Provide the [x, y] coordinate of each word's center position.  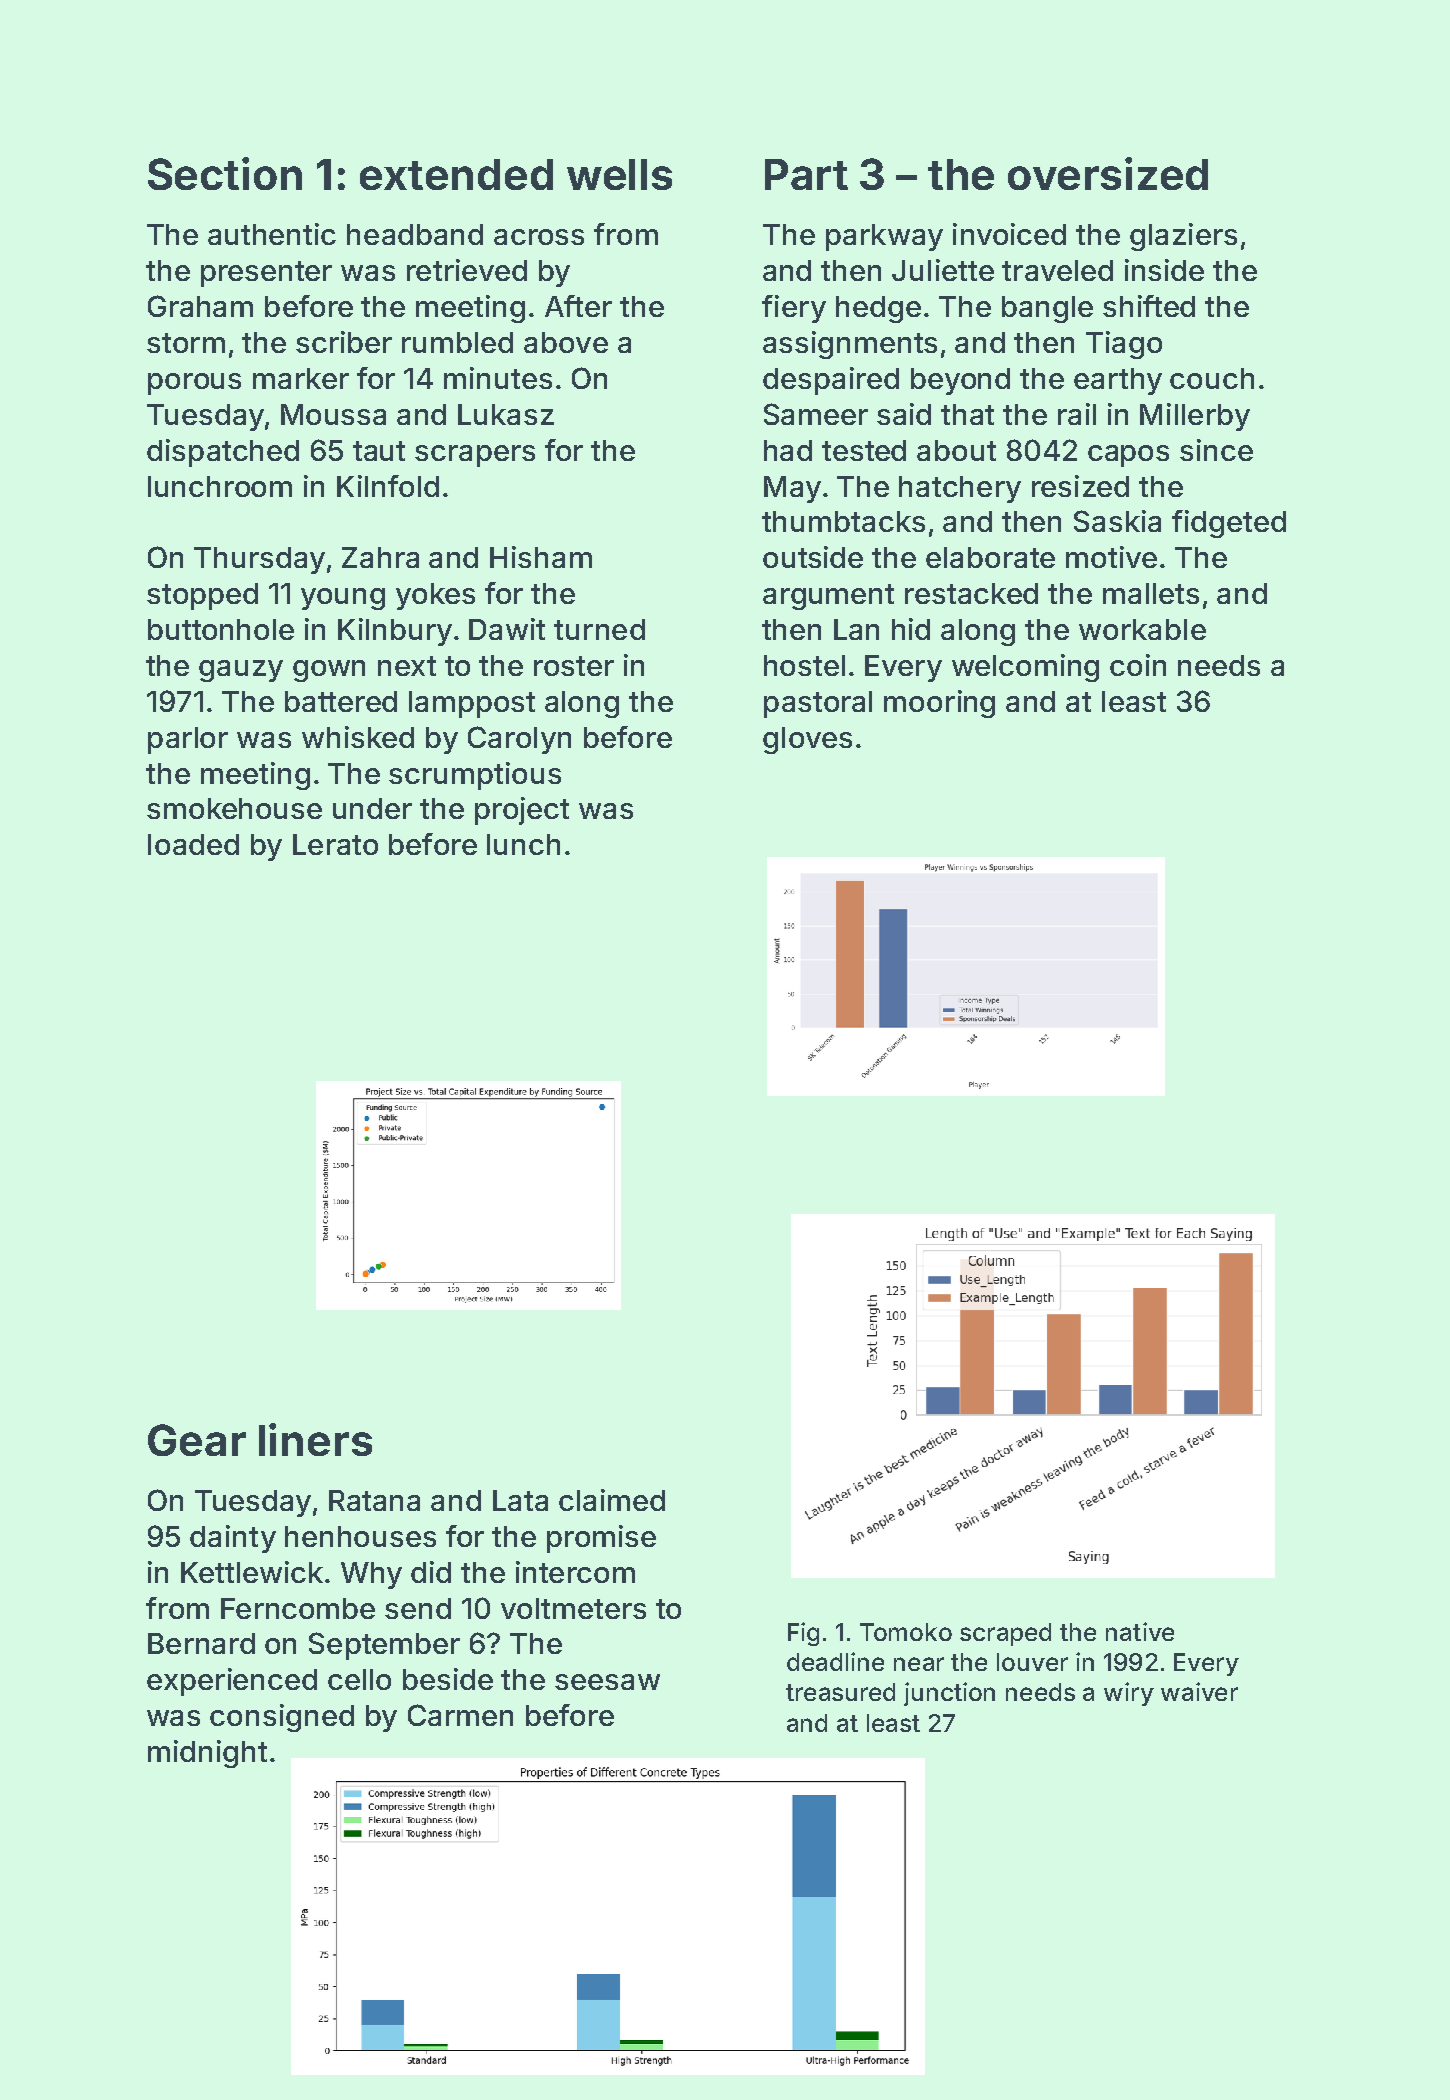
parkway [884, 237]
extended [456, 174]
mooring [939, 704]
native [1140, 1631]
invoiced [1009, 234]
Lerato [335, 844]
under [372, 808]
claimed [612, 1500]
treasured [840, 1692]
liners [315, 1439]
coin [1138, 665]
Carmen [460, 1715]
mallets [1151, 593]
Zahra [380, 557]
